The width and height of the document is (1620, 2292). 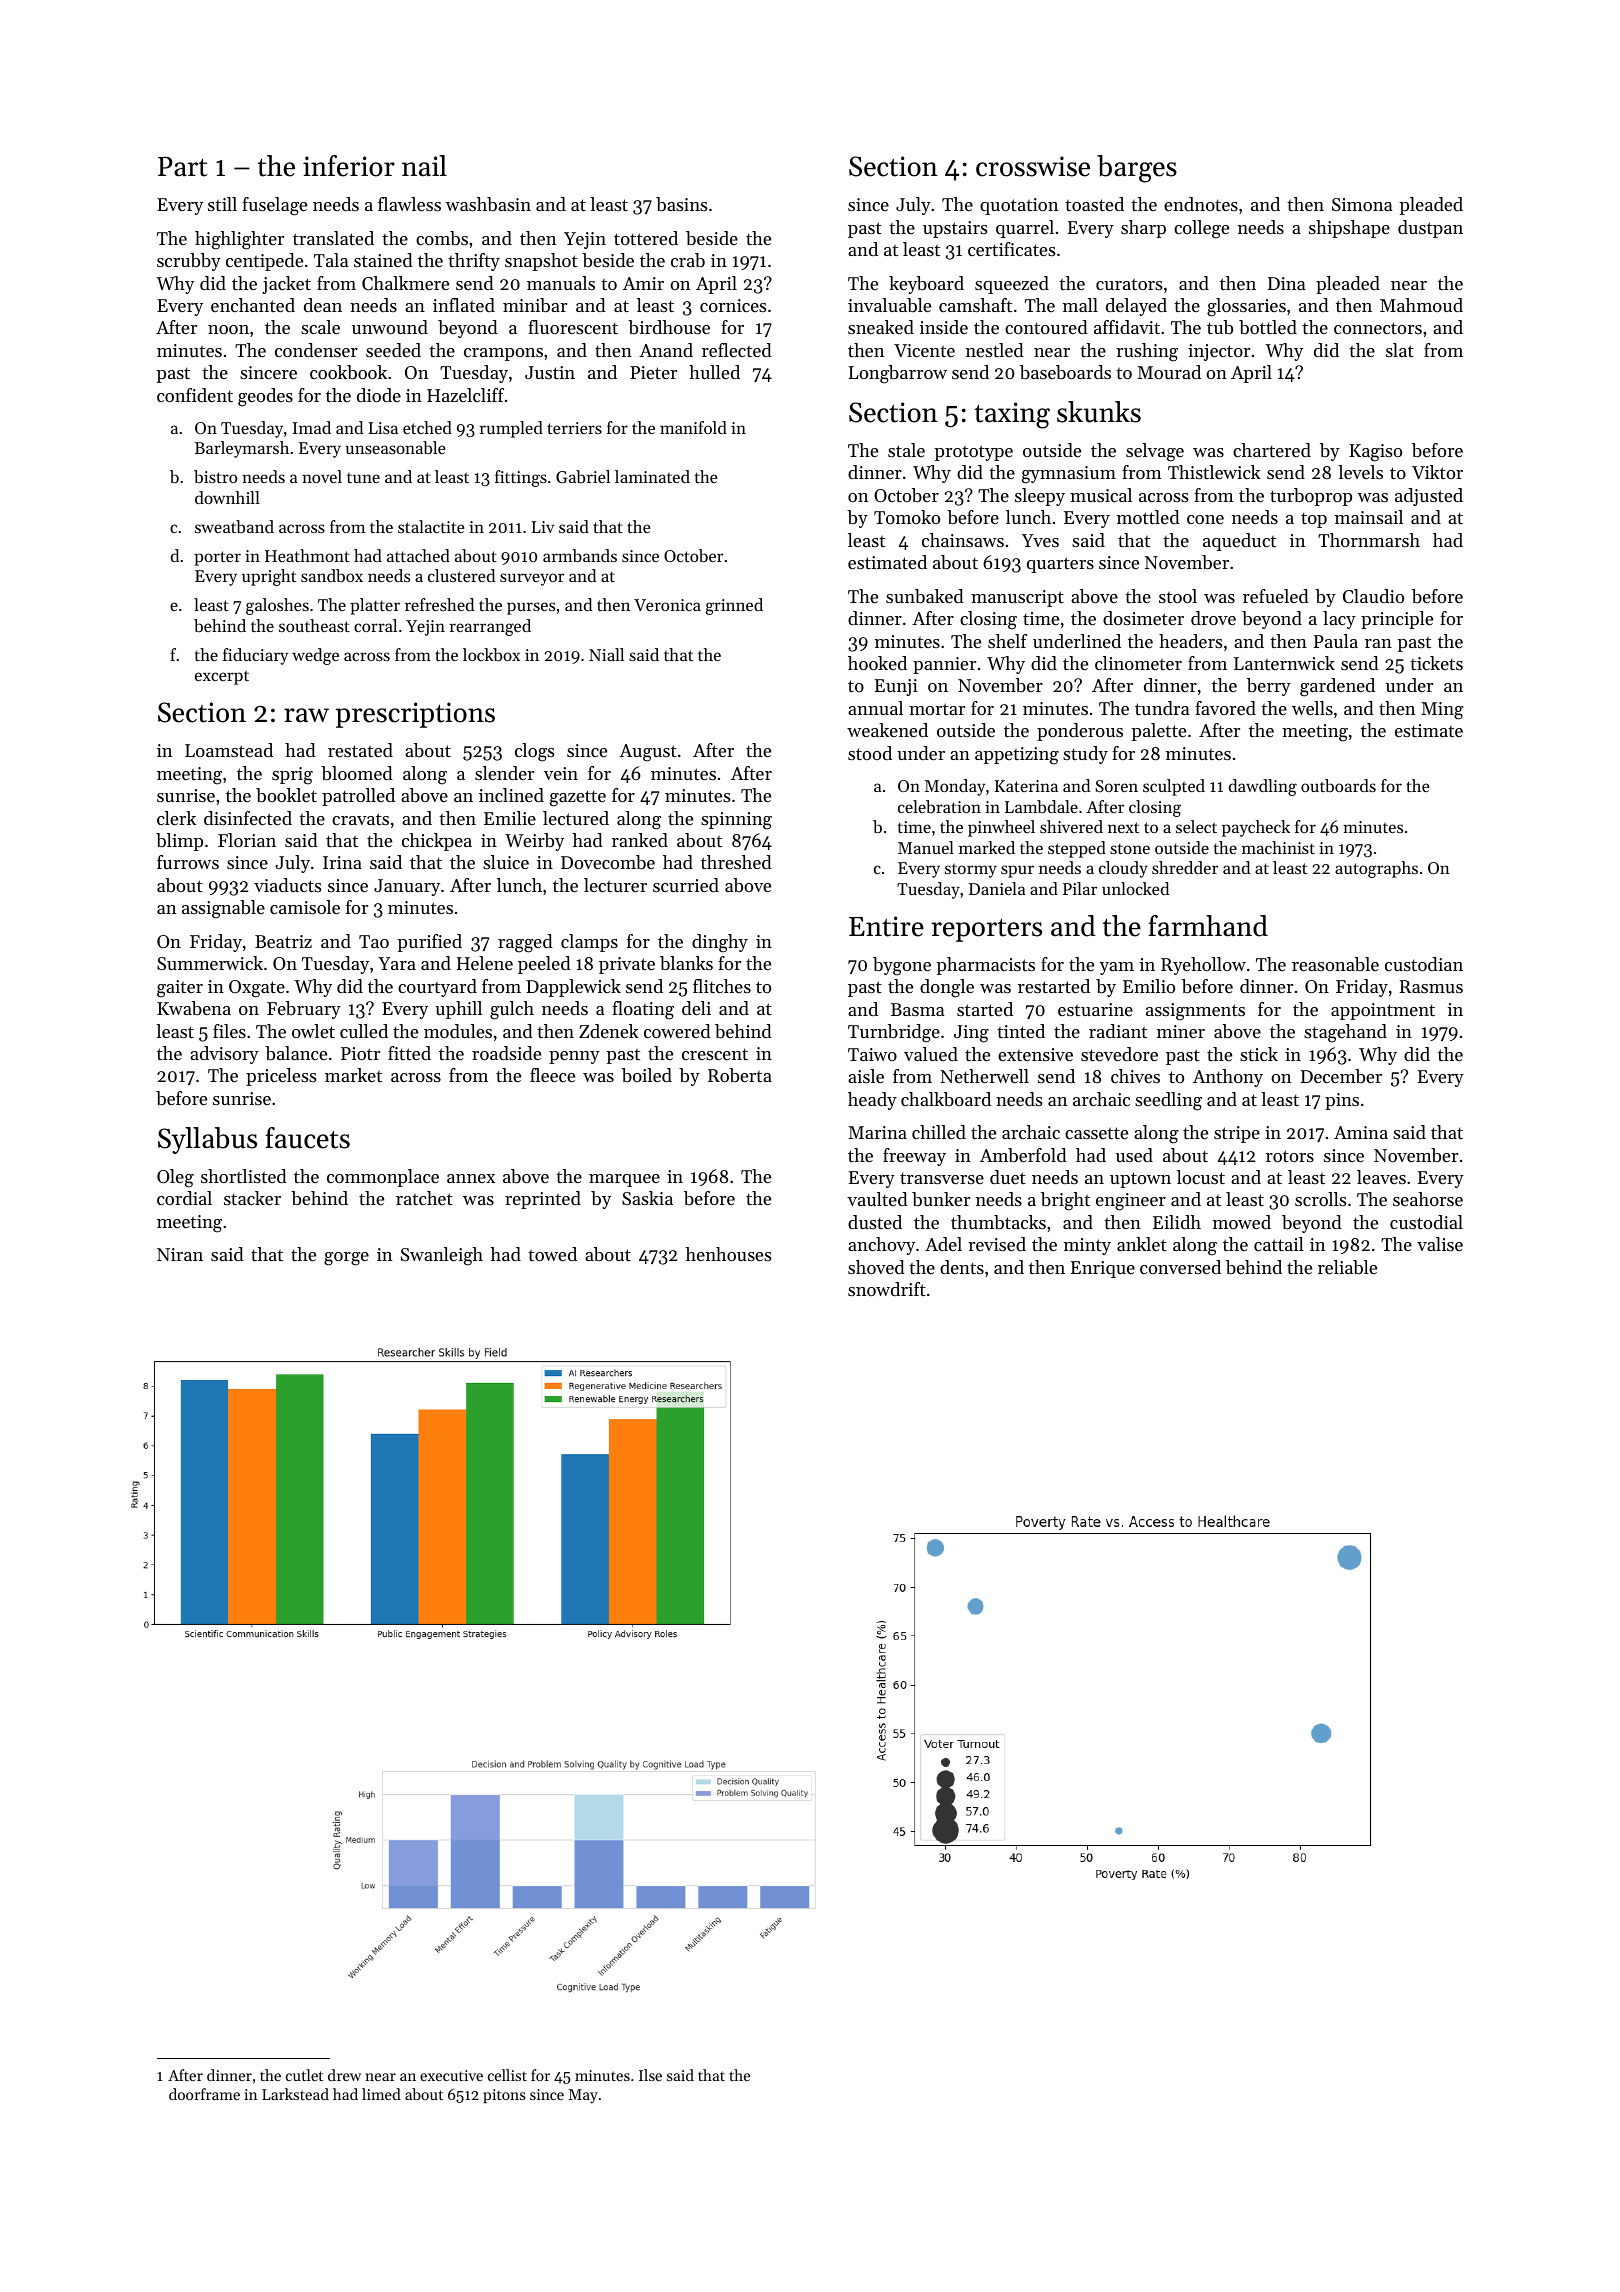 I want to click on Swanleigh, so click(x=442, y=1256).
